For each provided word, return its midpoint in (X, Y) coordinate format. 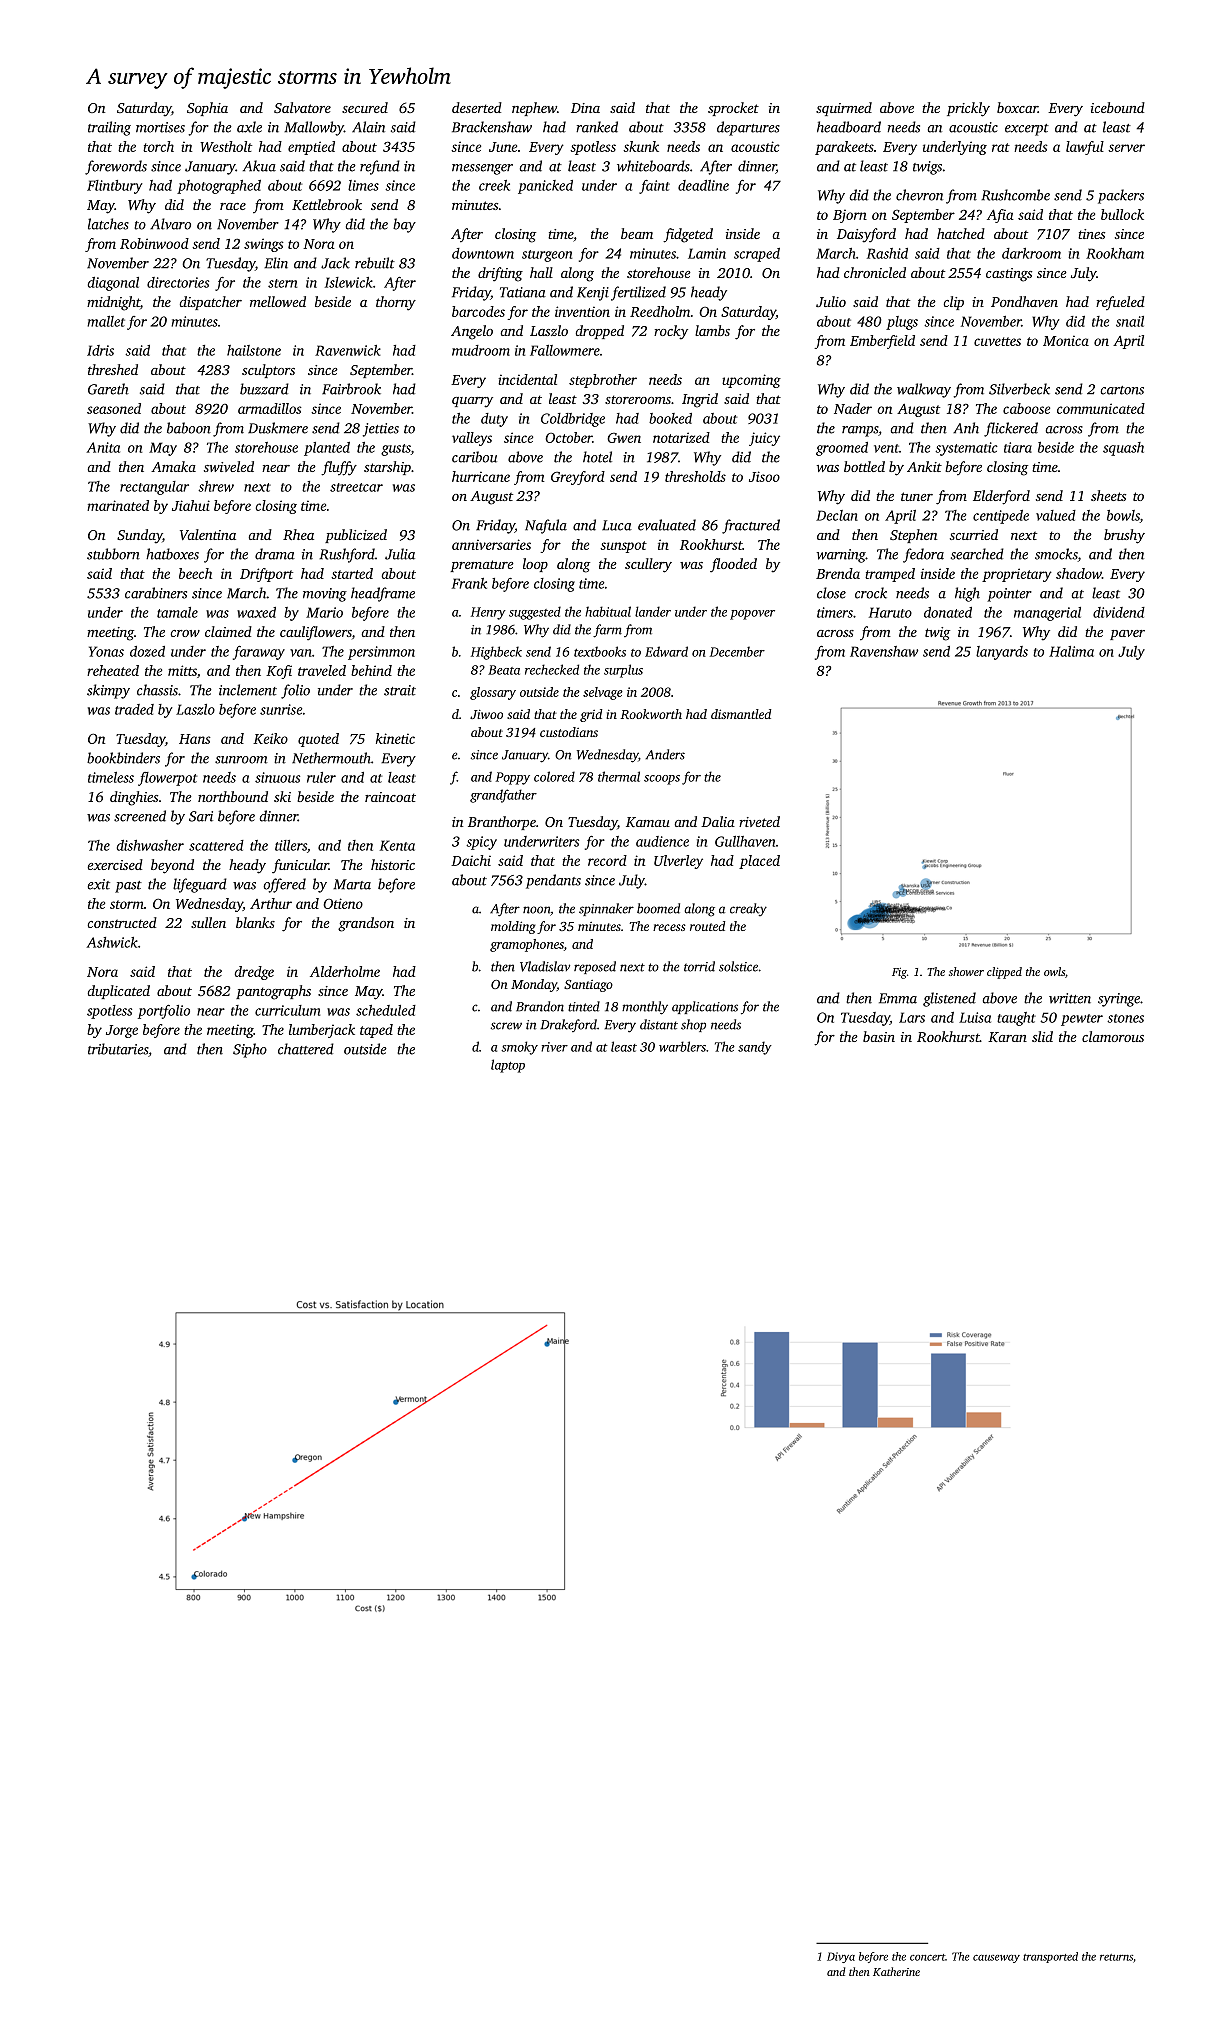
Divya (841, 1957)
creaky (748, 910)
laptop (508, 1066)
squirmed (844, 109)
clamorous (1113, 1036)
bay (404, 225)
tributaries (118, 1049)
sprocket (733, 109)
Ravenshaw (884, 651)
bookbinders (123, 758)
